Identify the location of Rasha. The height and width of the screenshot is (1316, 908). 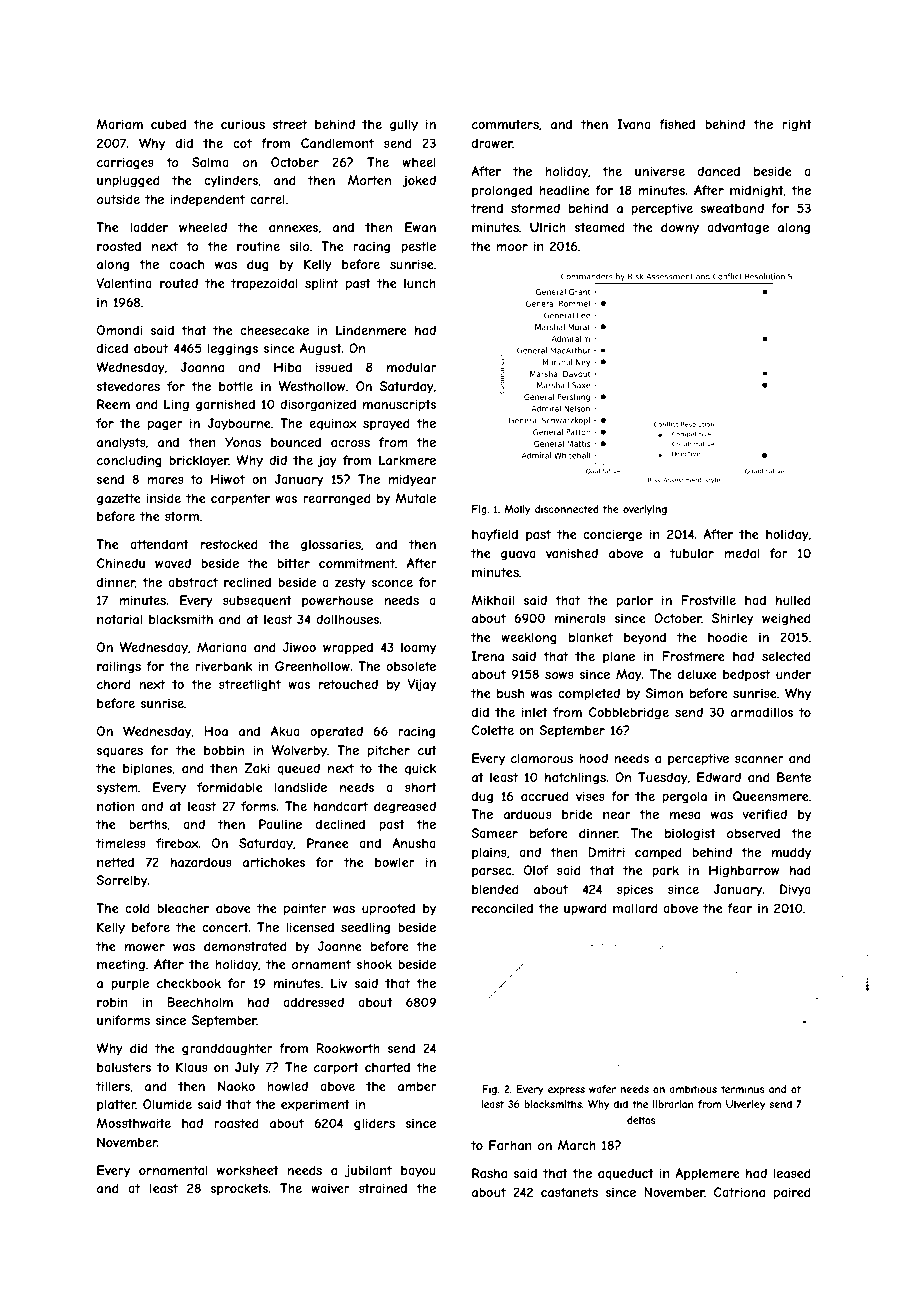
(489, 1173).
